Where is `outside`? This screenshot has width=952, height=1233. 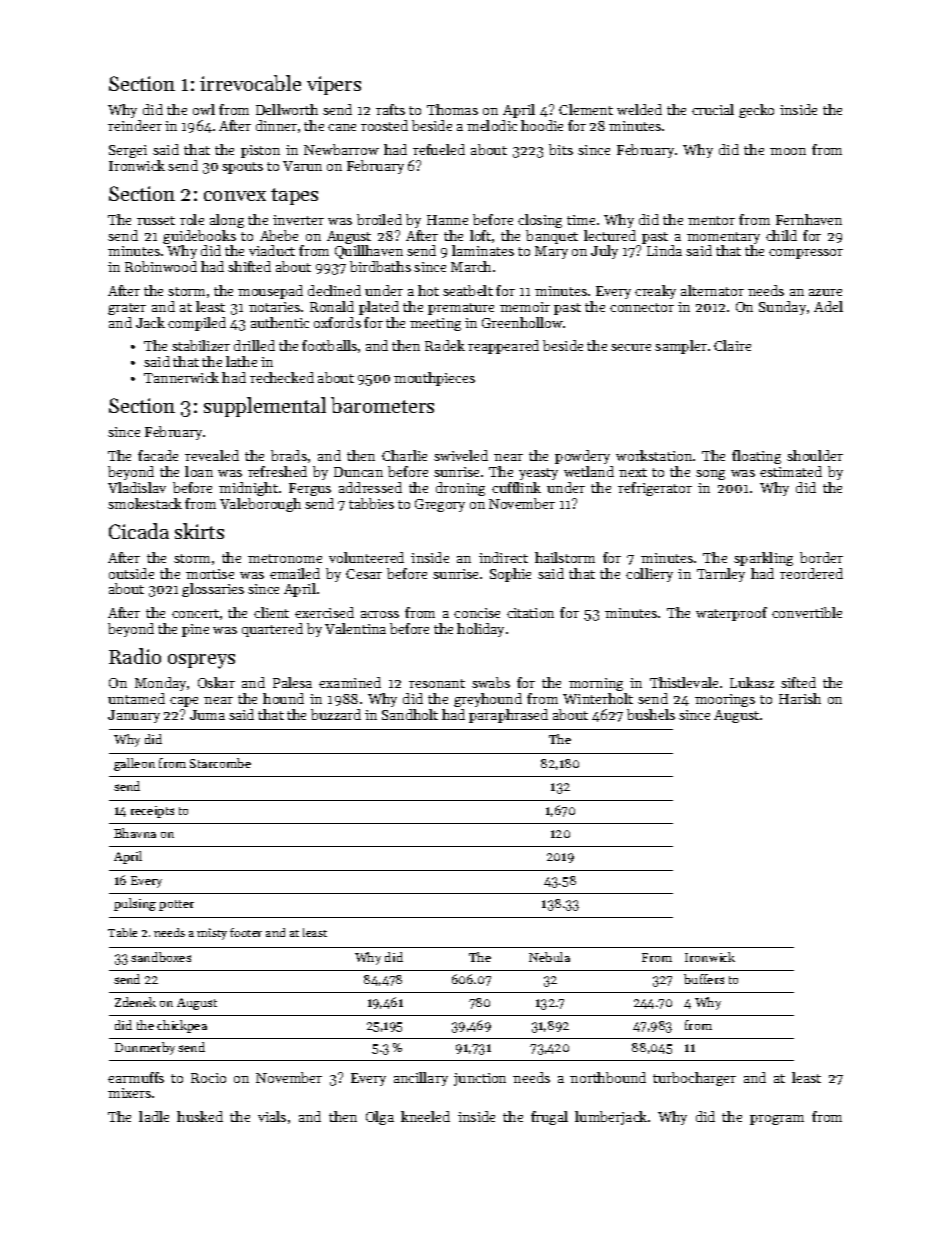
outside is located at coordinates (131, 573).
